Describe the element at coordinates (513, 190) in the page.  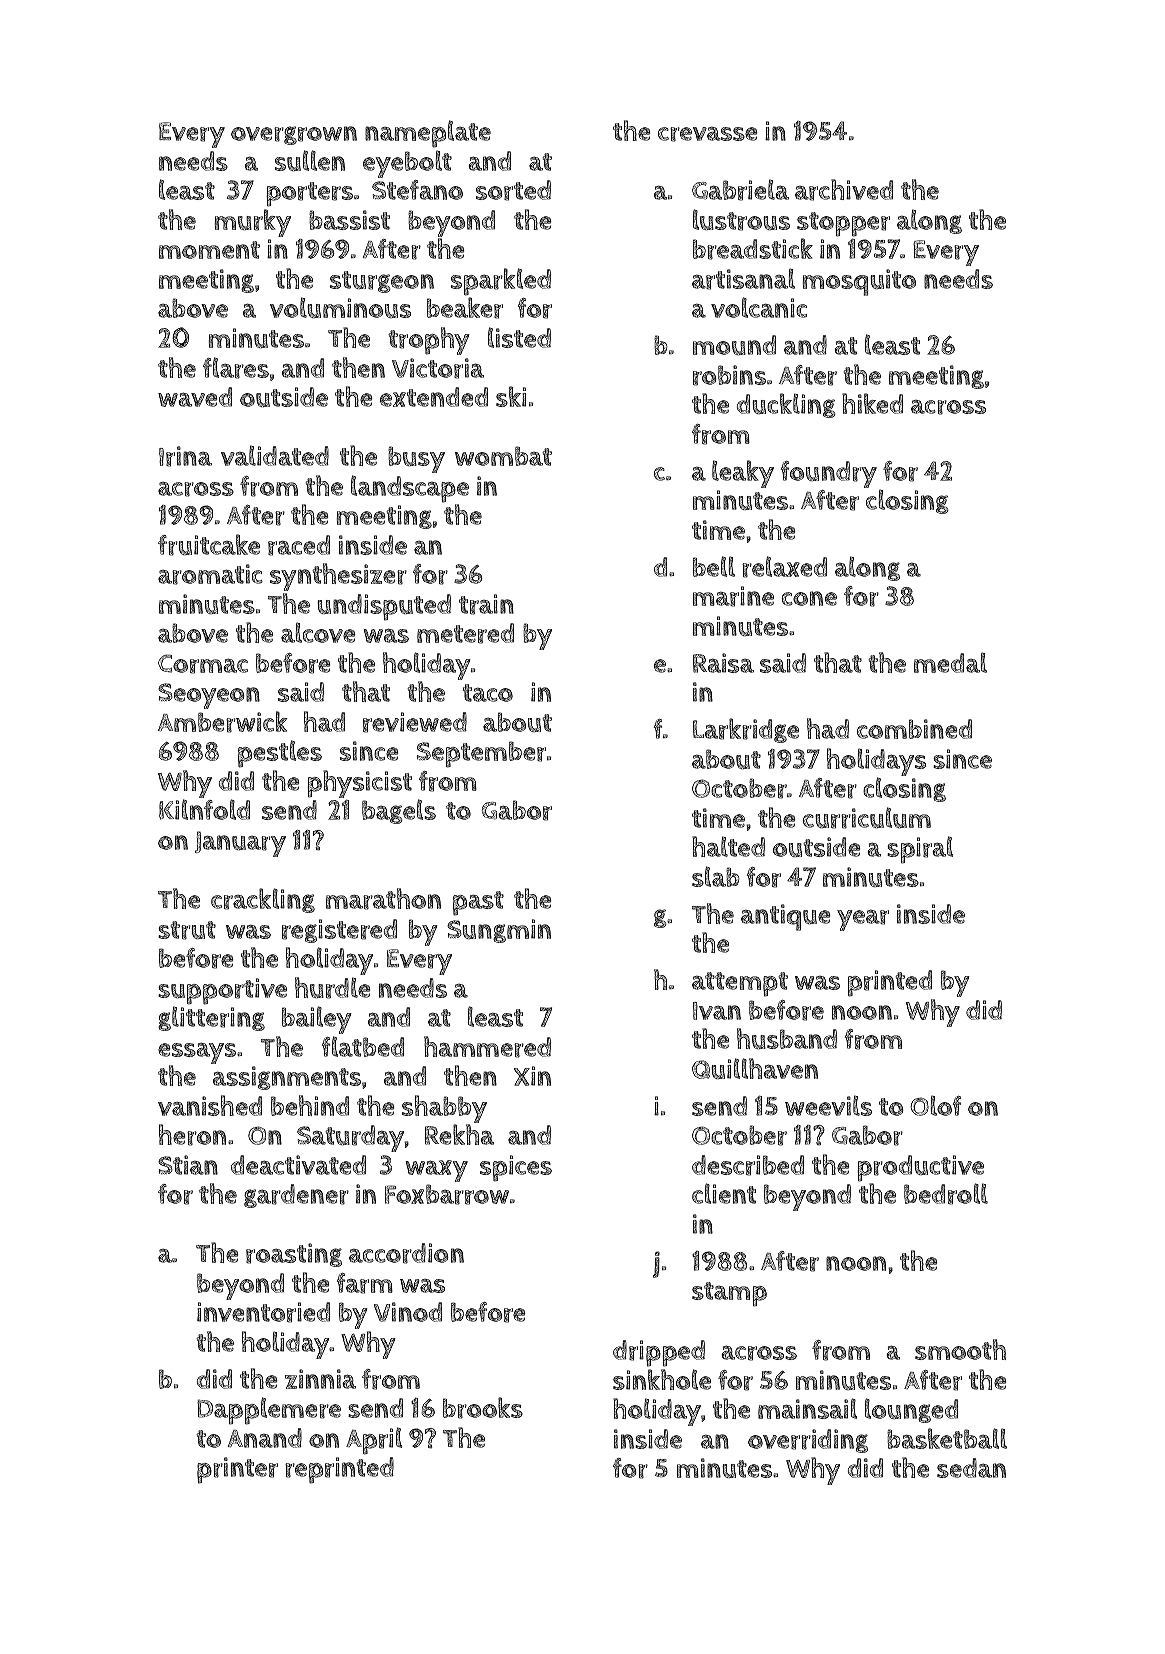
I see `sorted` at that location.
